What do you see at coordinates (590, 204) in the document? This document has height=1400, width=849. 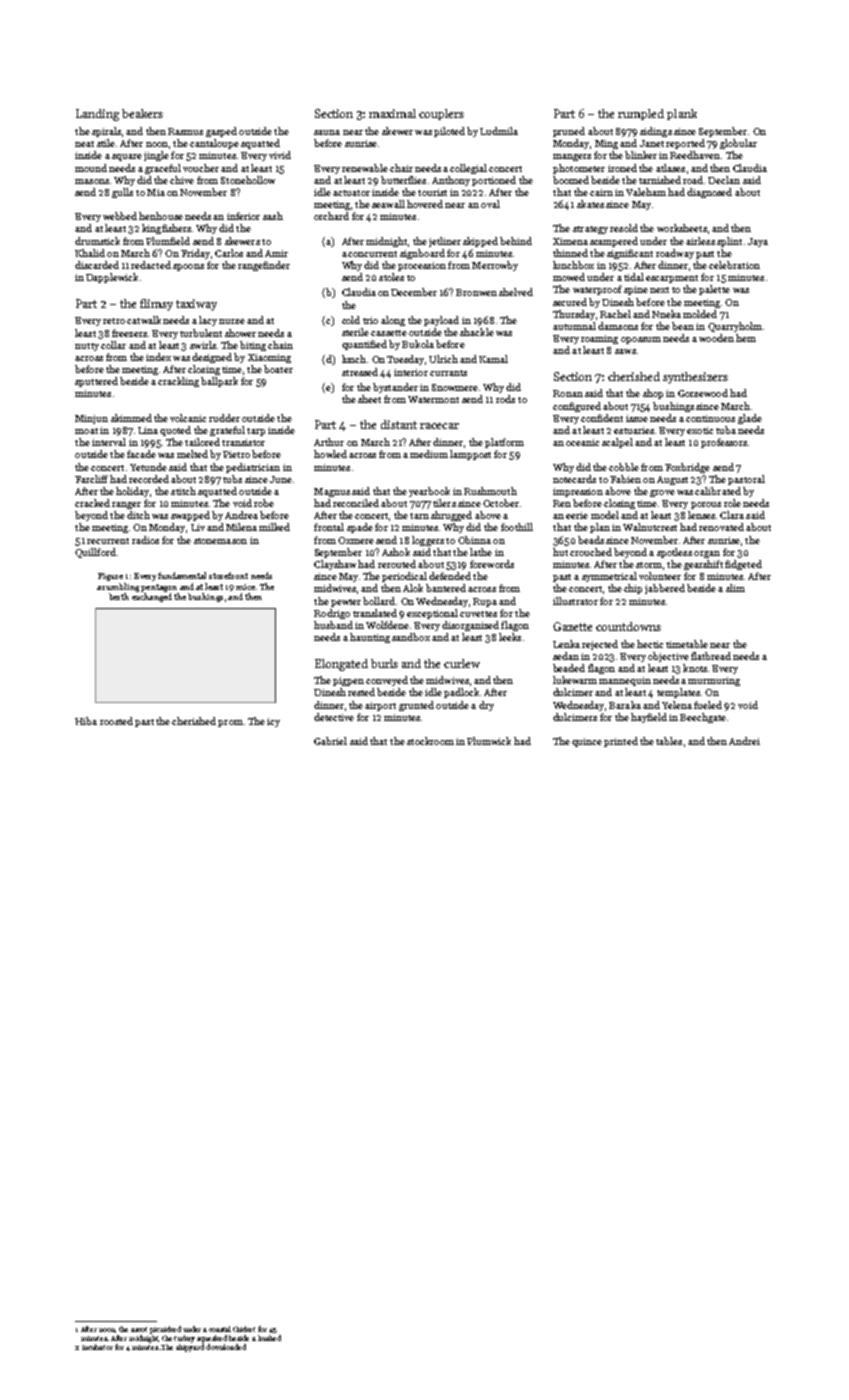 I see `skates` at bounding box center [590, 204].
